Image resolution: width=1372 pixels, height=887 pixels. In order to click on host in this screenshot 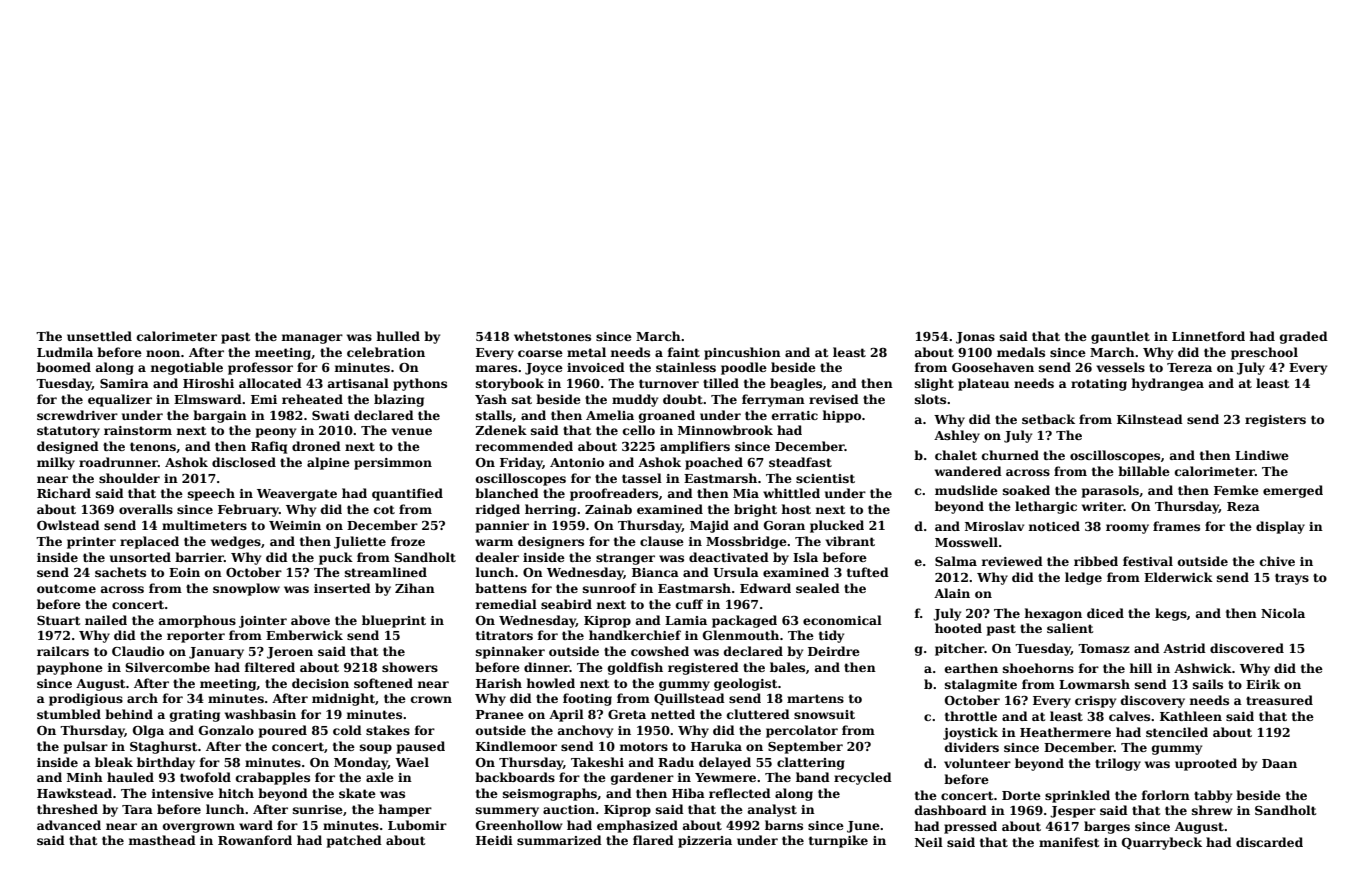, I will do `click(796, 509)`.
